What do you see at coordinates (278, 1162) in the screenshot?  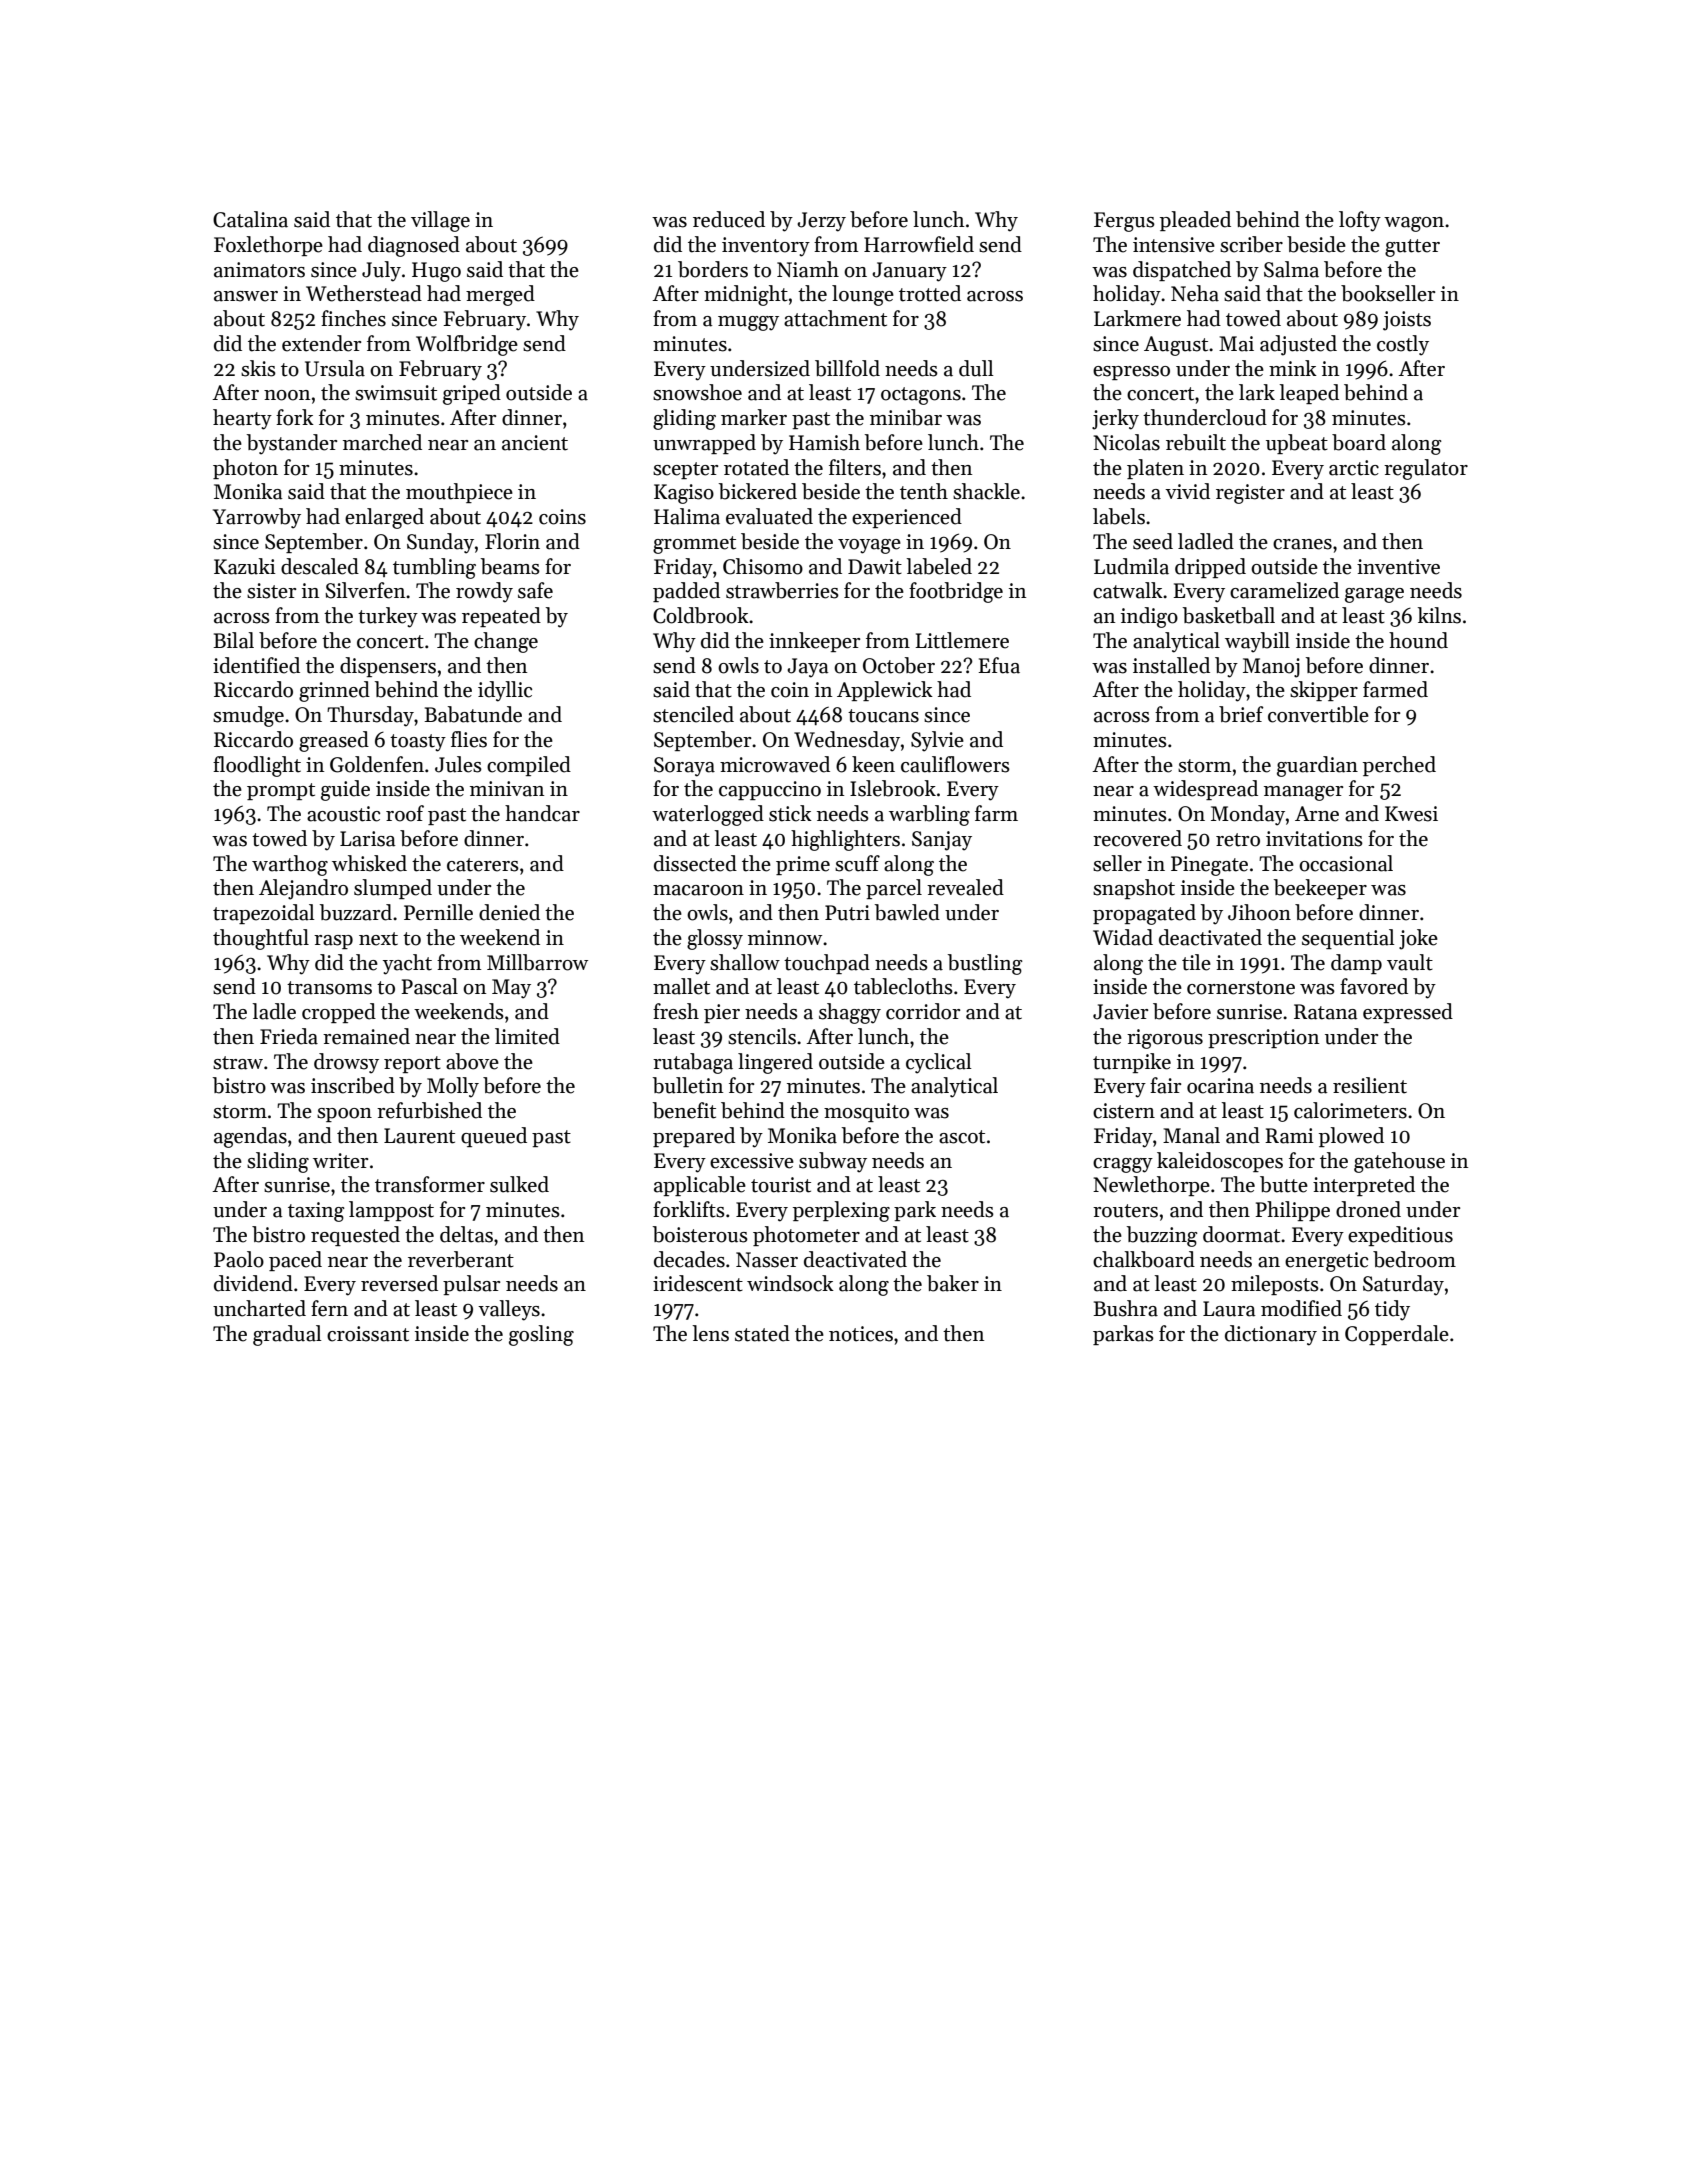 I see `sliding` at bounding box center [278, 1162].
